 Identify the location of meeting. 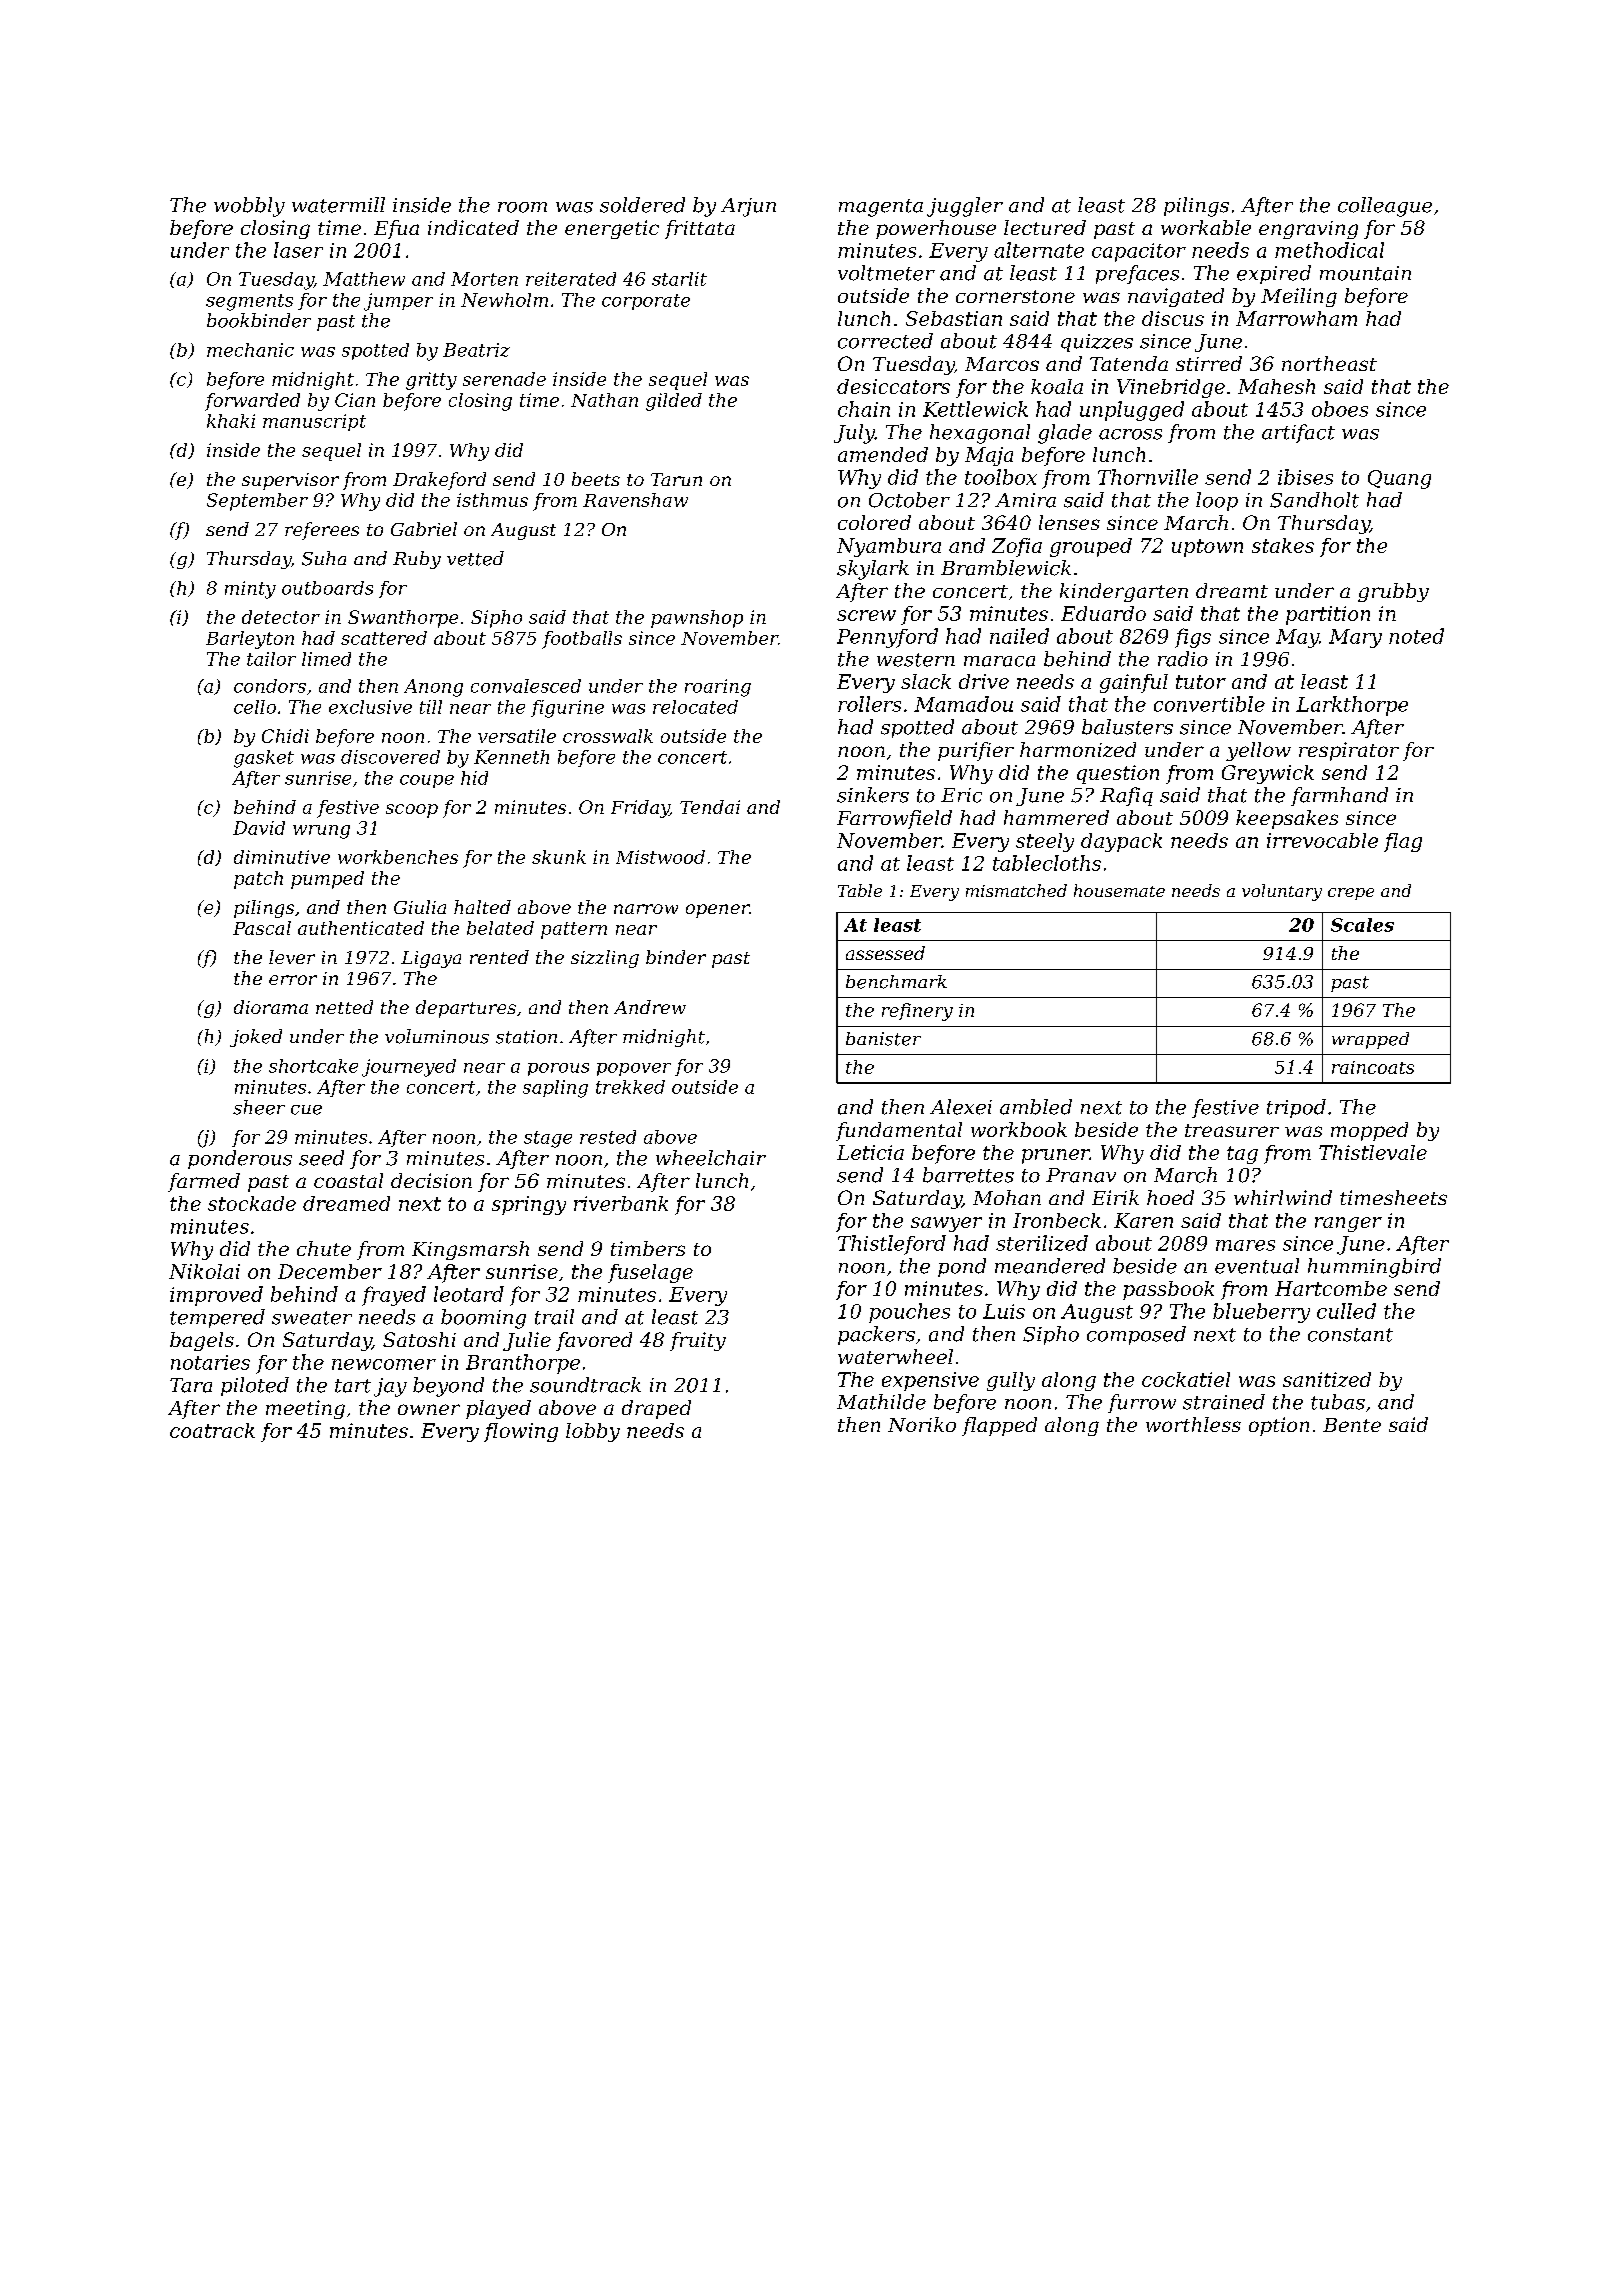
(305, 1409).
